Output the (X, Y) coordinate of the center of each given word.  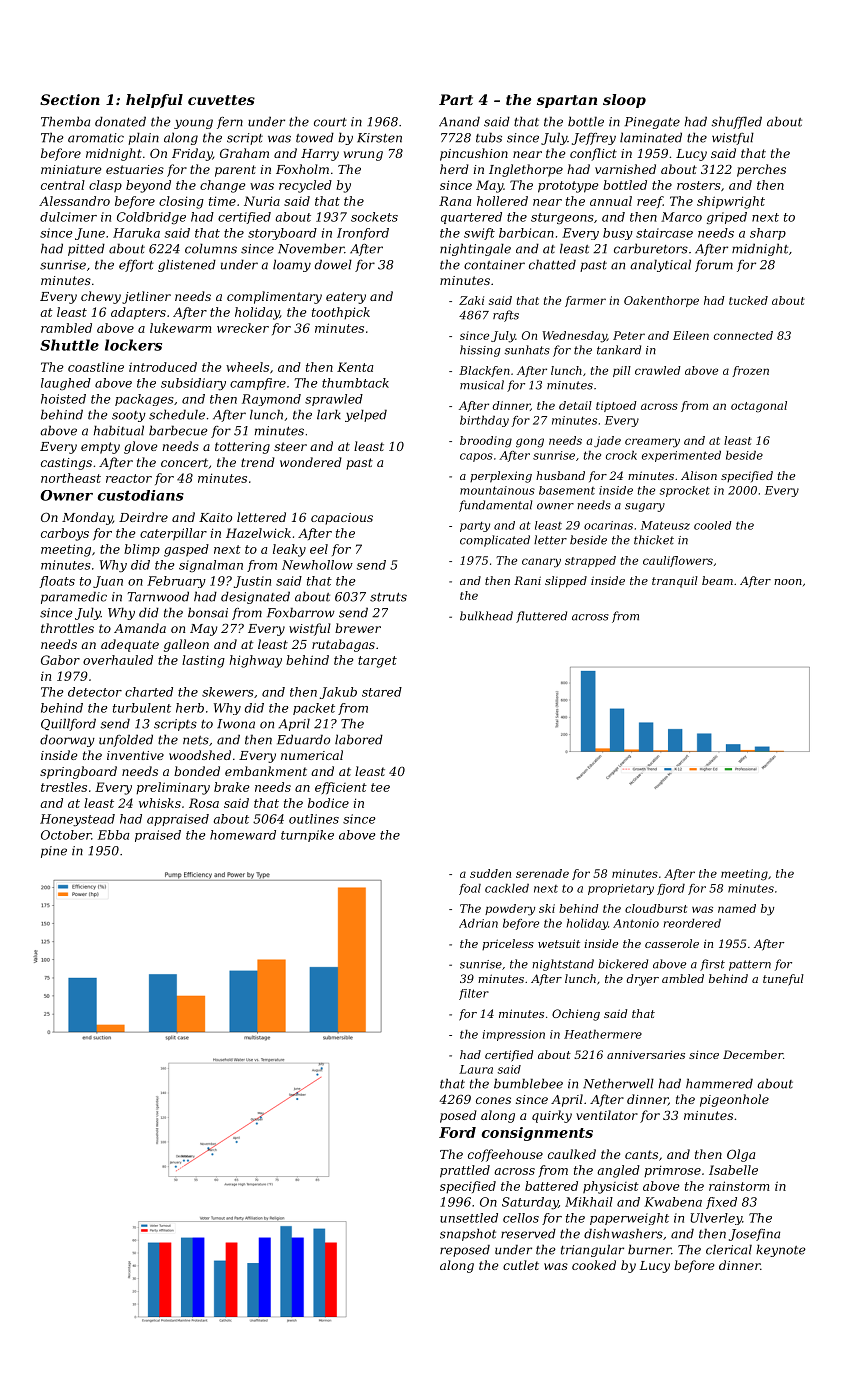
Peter (629, 335)
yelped (366, 415)
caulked (572, 1154)
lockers (133, 345)
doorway (67, 740)
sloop (624, 101)
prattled (465, 1171)
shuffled (736, 122)
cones (493, 1100)
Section (70, 99)
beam (717, 580)
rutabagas (343, 645)
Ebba (114, 835)
